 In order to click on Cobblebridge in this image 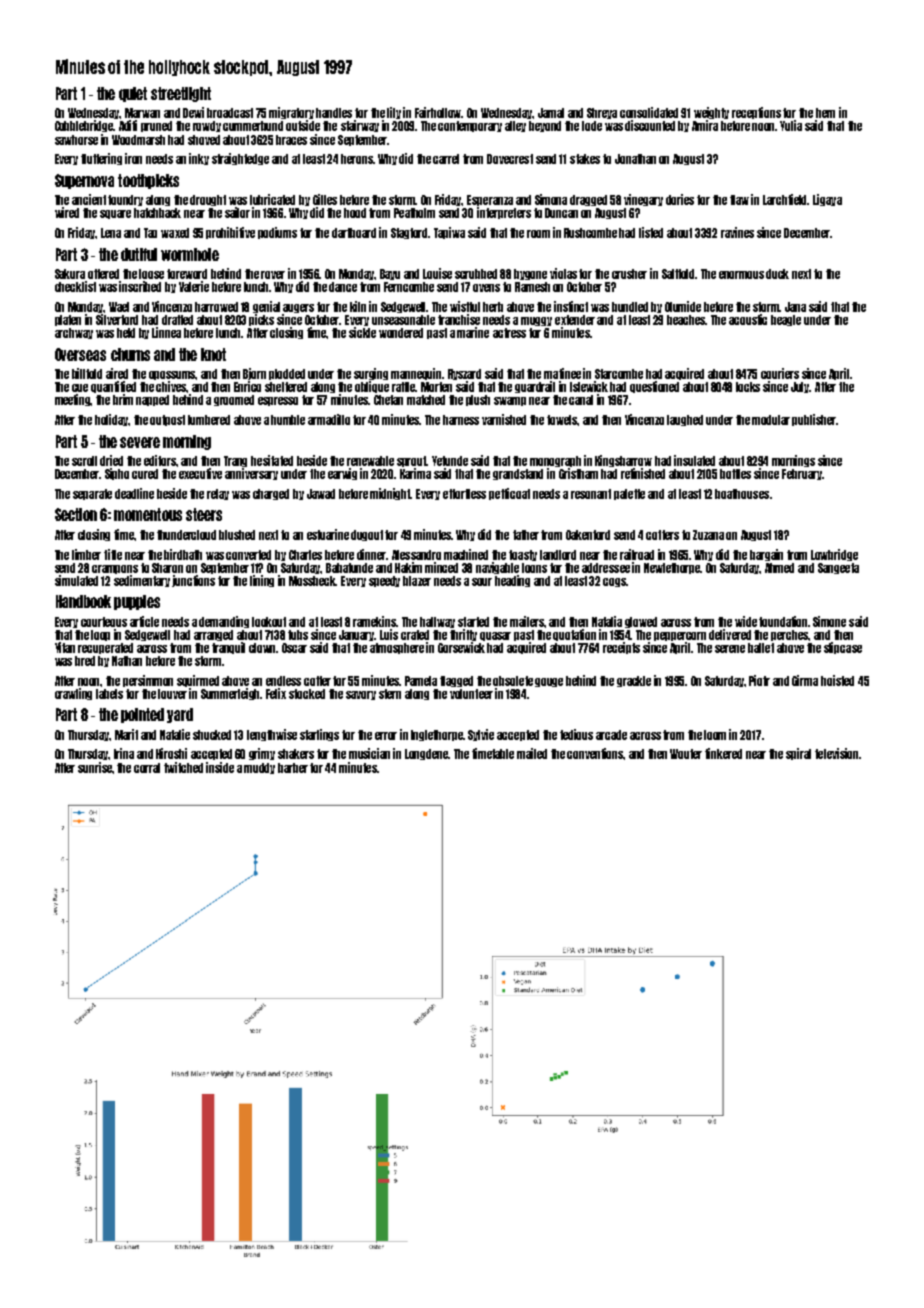, I will do `click(84, 126)`.
